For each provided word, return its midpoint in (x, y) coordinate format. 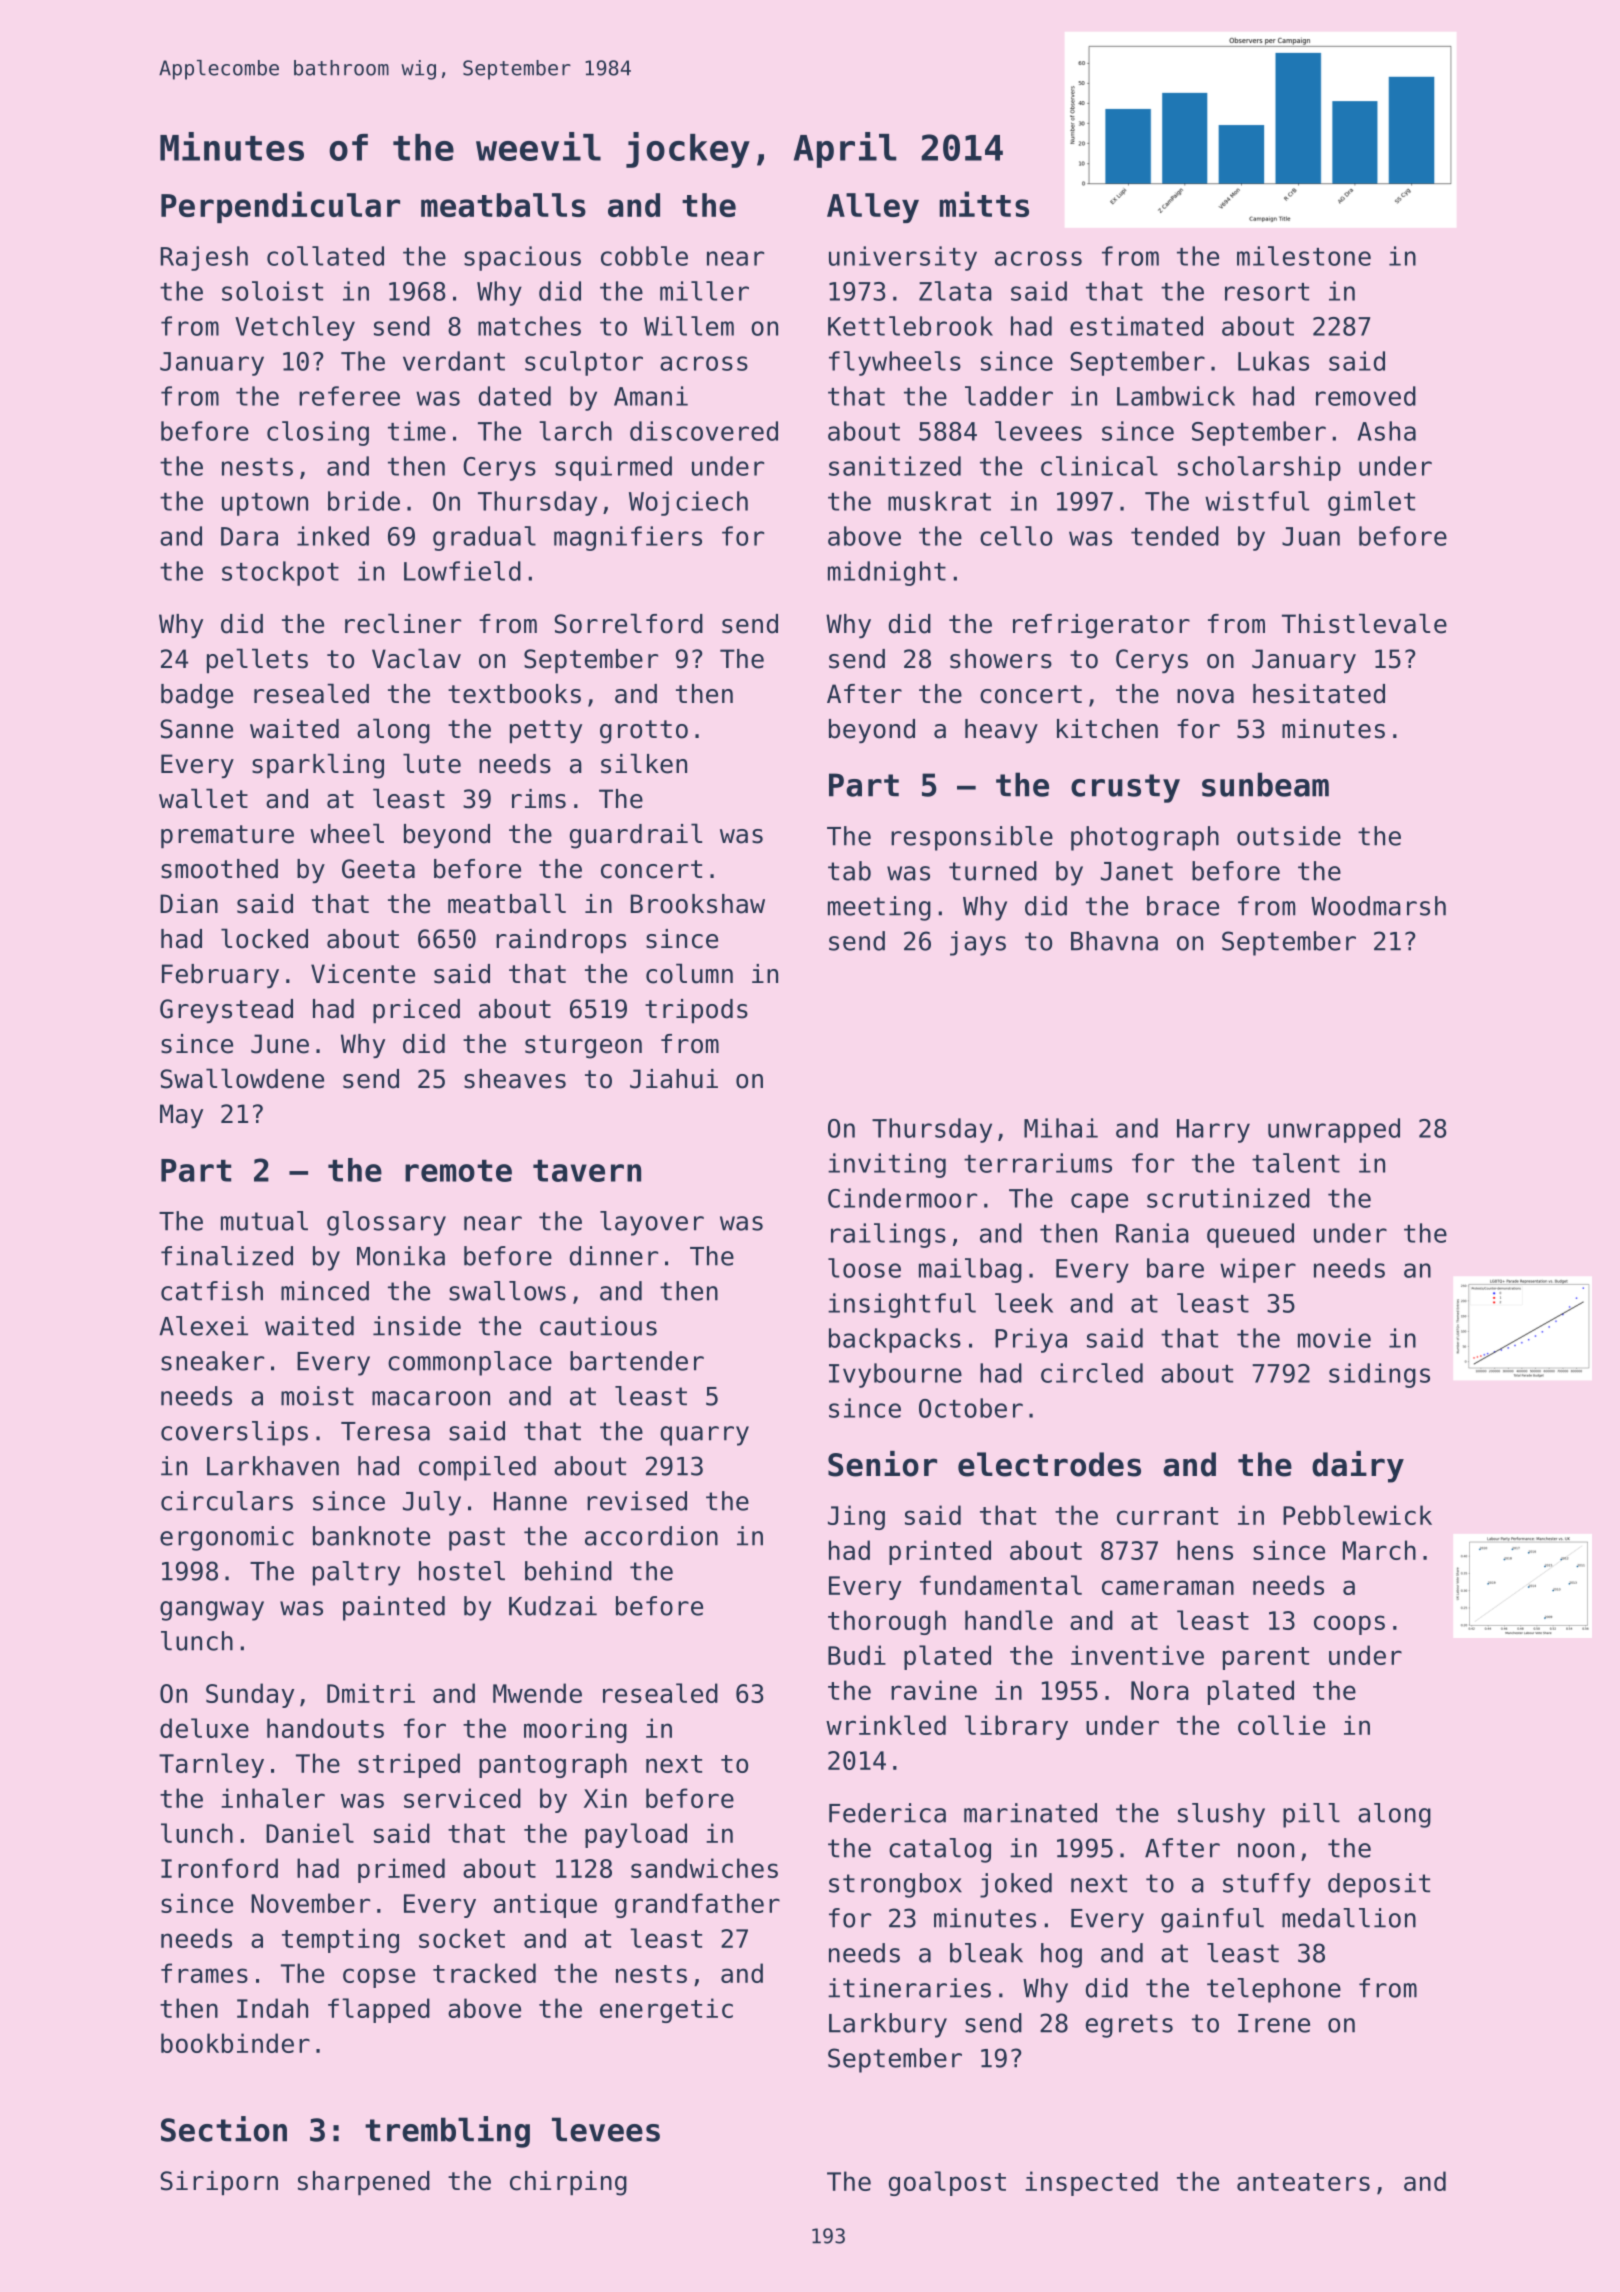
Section (224, 2129)
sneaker (212, 1361)
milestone (1304, 256)
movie (1334, 1338)
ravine (934, 1690)
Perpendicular (280, 207)
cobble (644, 256)
